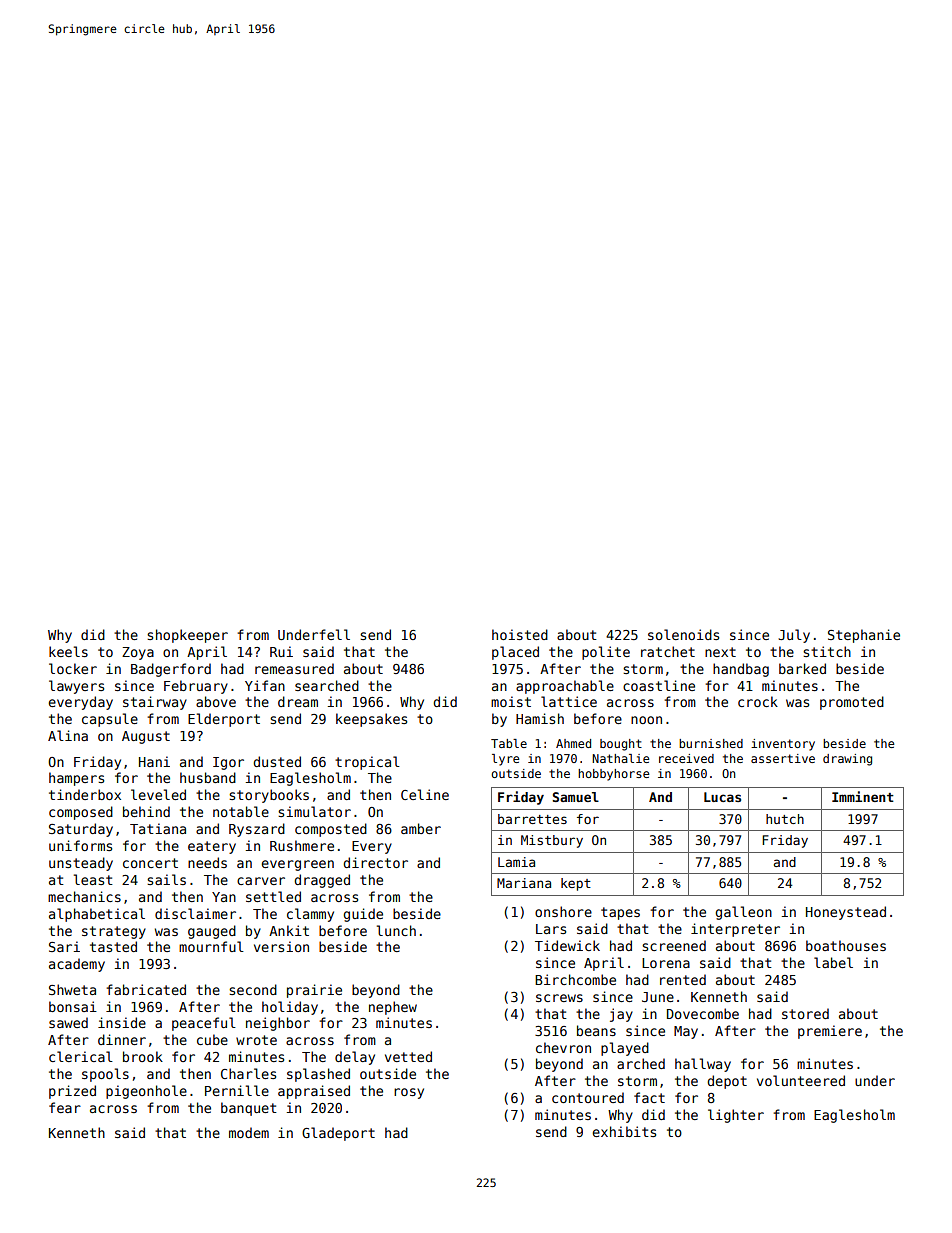 Image resolution: width=952 pixels, height=1233 pixels. I want to click on July, so click(794, 636).
